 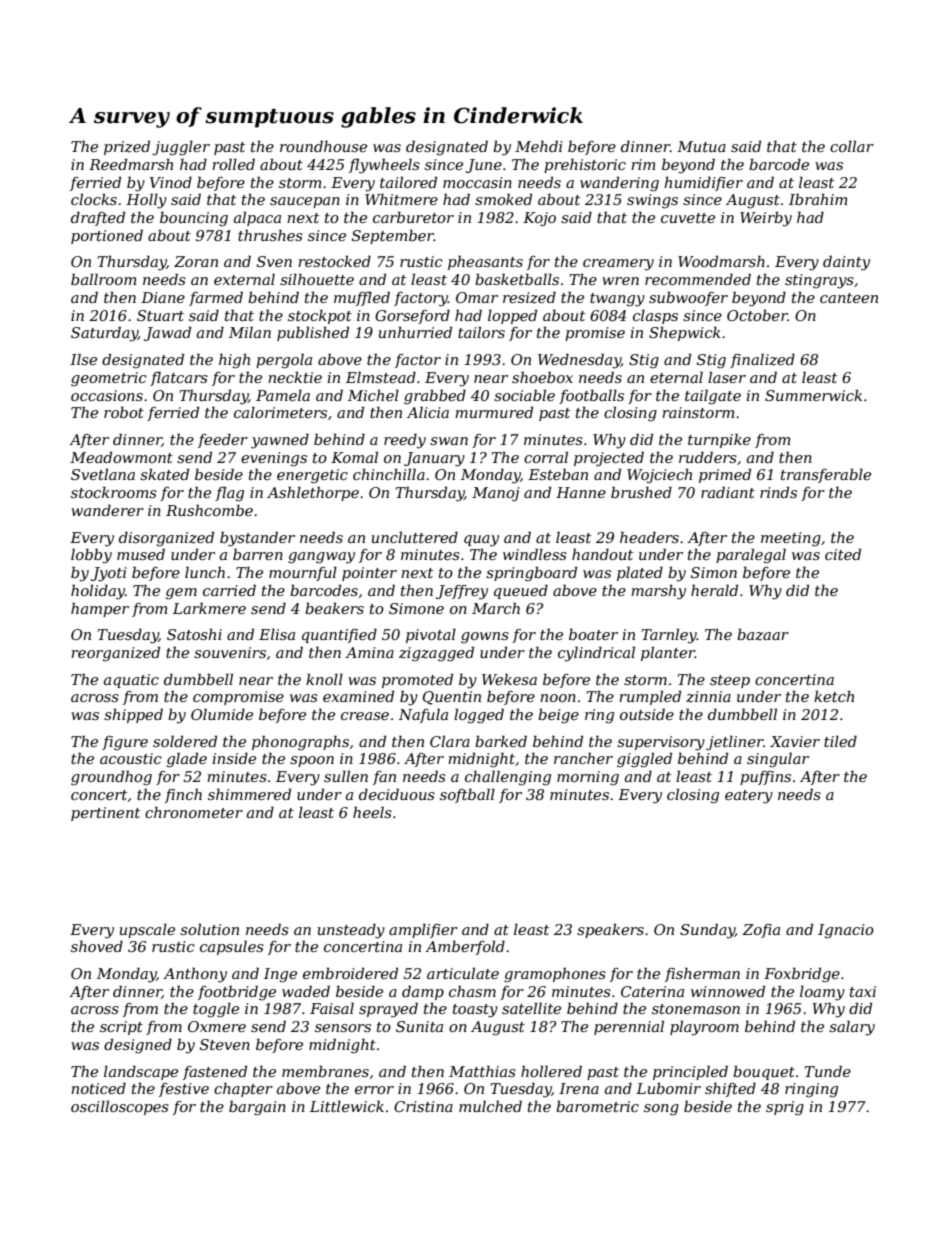 What do you see at coordinates (257, 539) in the image?
I see `bystander` at bounding box center [257, 539].
